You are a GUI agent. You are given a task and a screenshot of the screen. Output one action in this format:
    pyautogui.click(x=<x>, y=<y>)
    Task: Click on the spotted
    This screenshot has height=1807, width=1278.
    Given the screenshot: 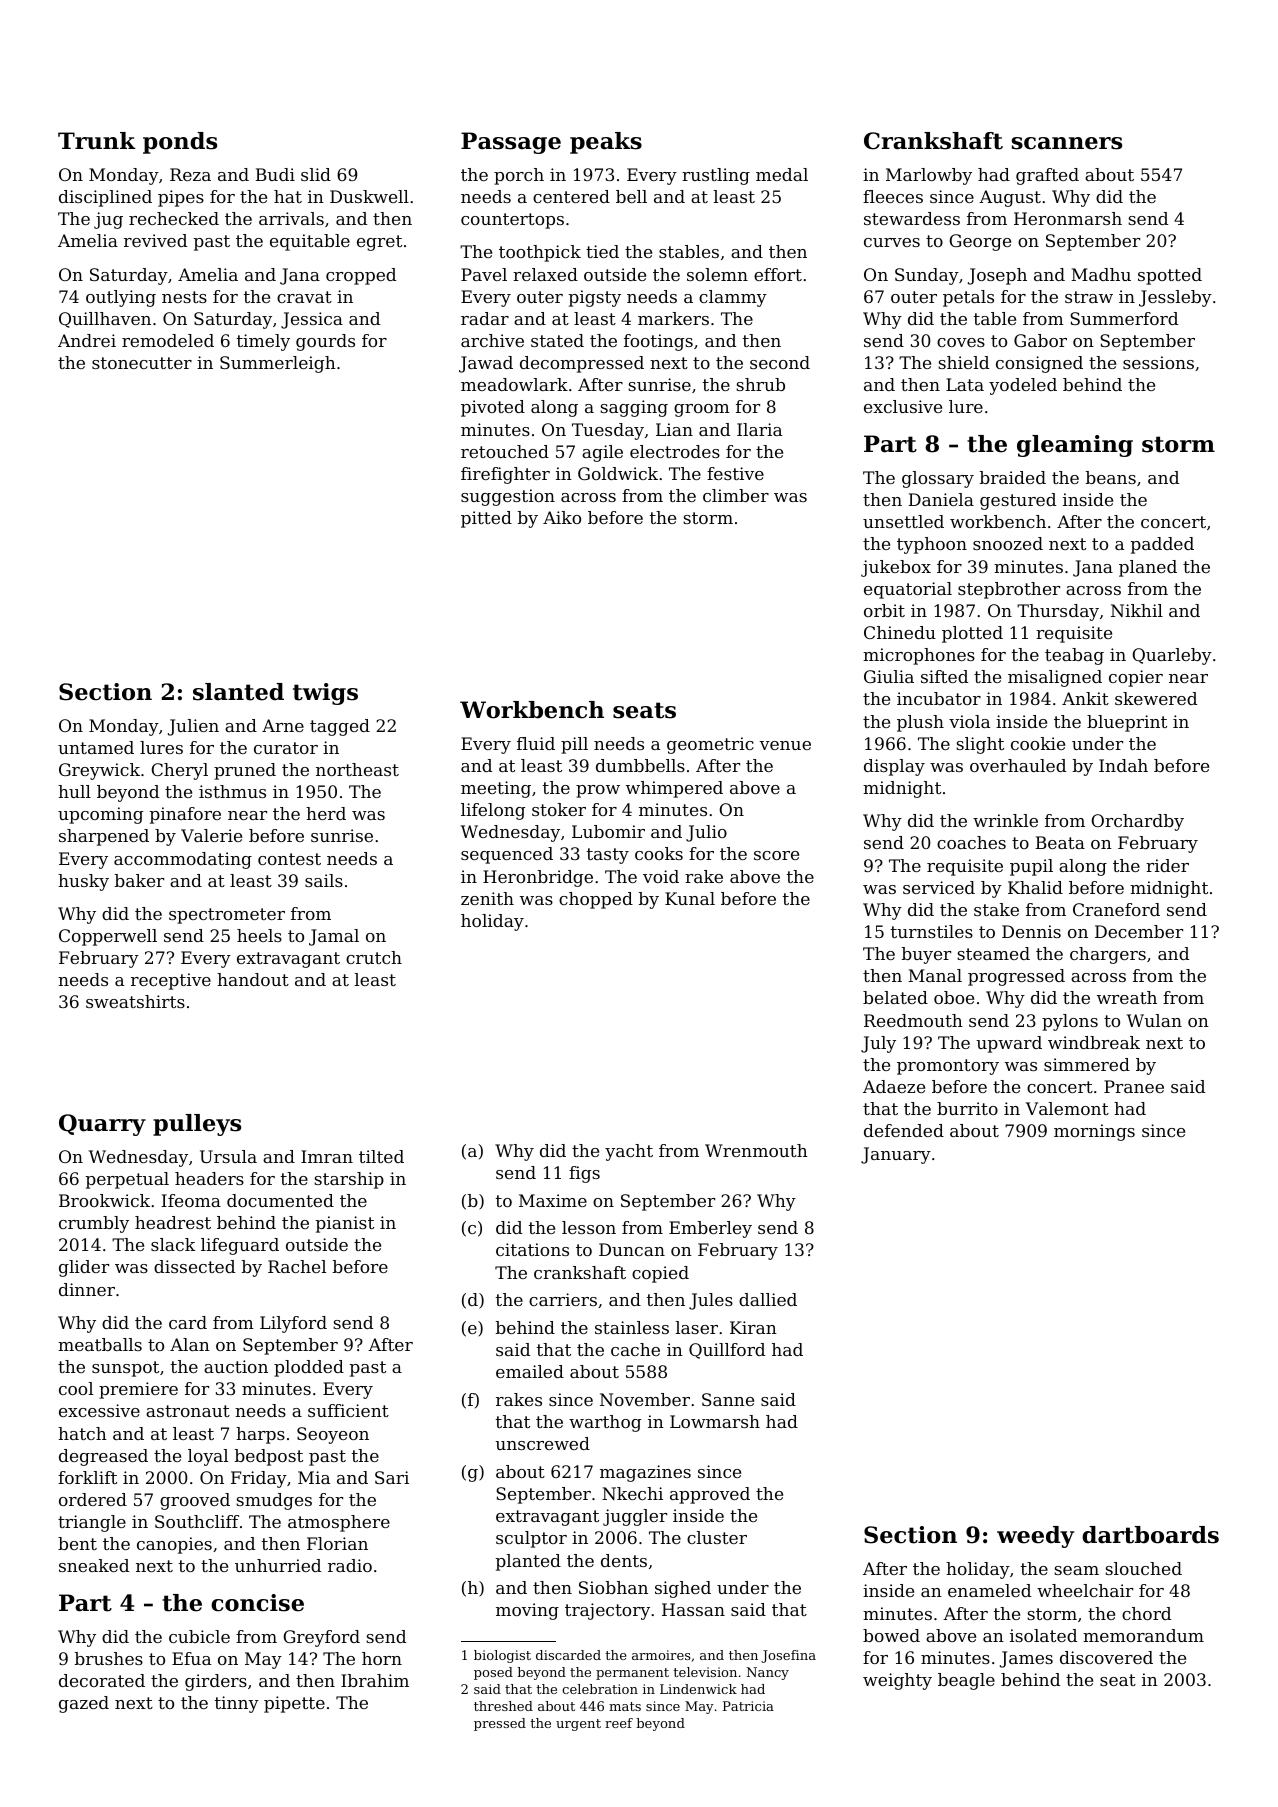 What is the action you would take?
    pyautogui.click(x=1170, y=276)
